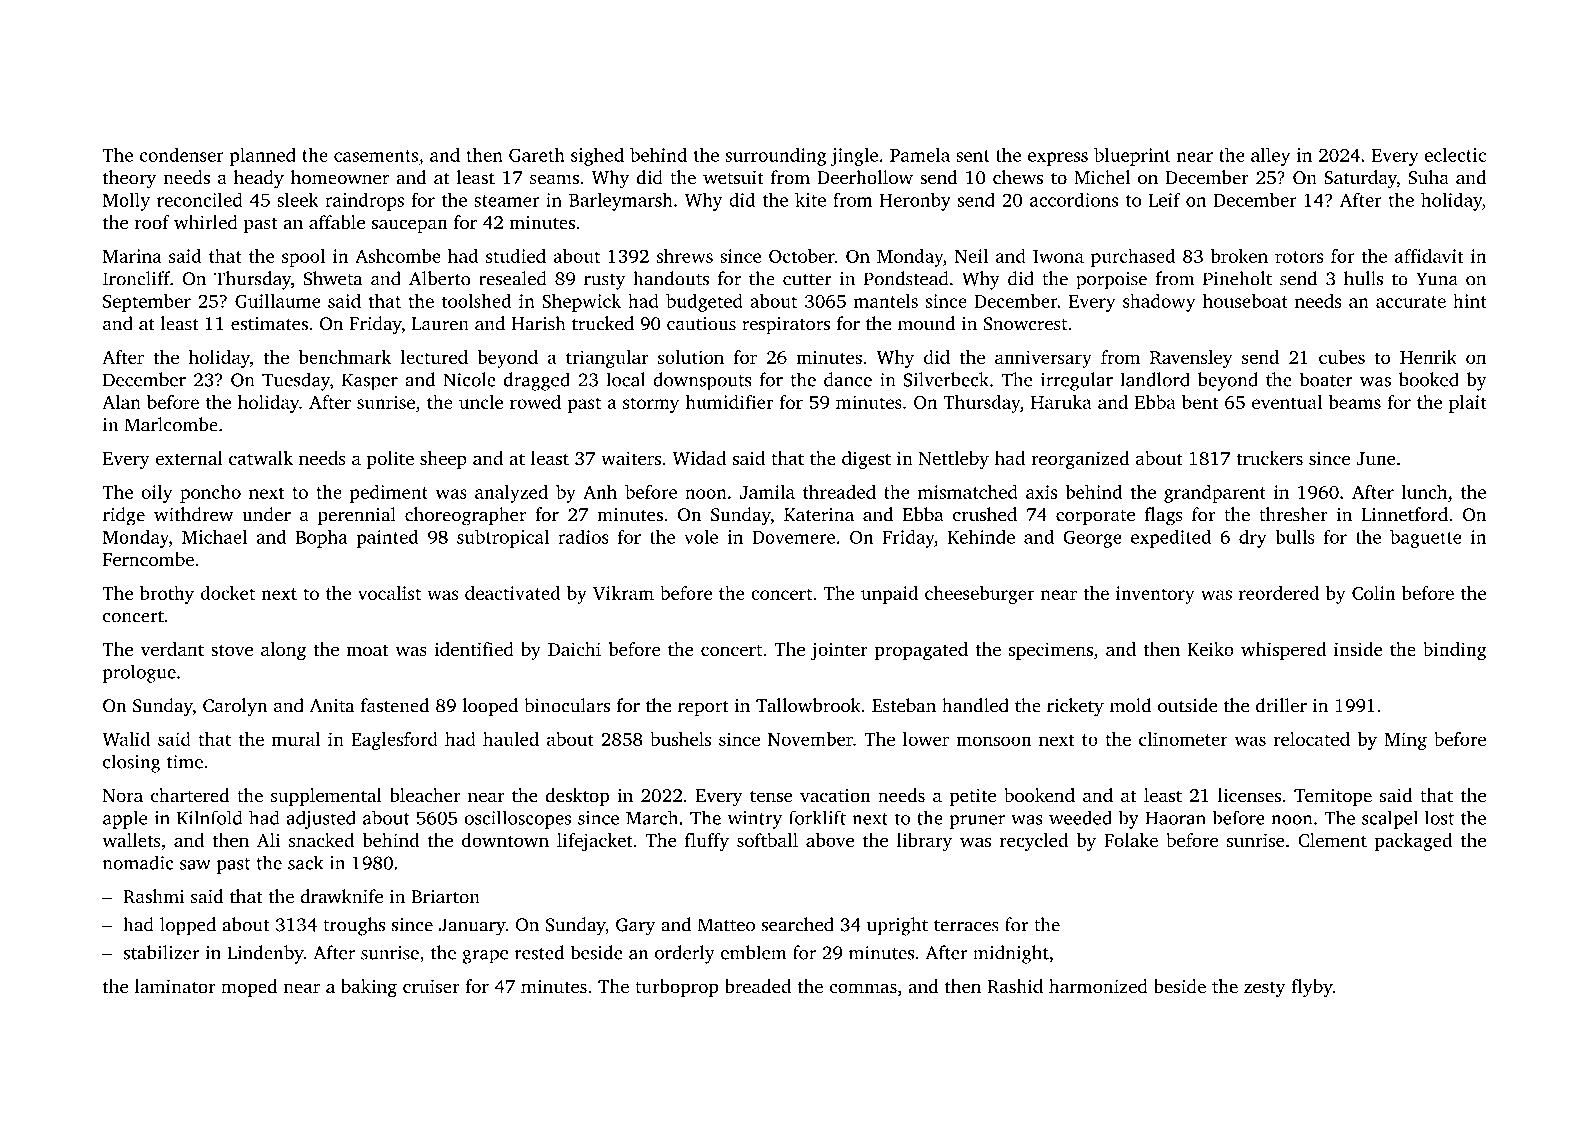  Describe the element at coordinates (505, 840) in the screenshot. I see `downtown` at that location.
